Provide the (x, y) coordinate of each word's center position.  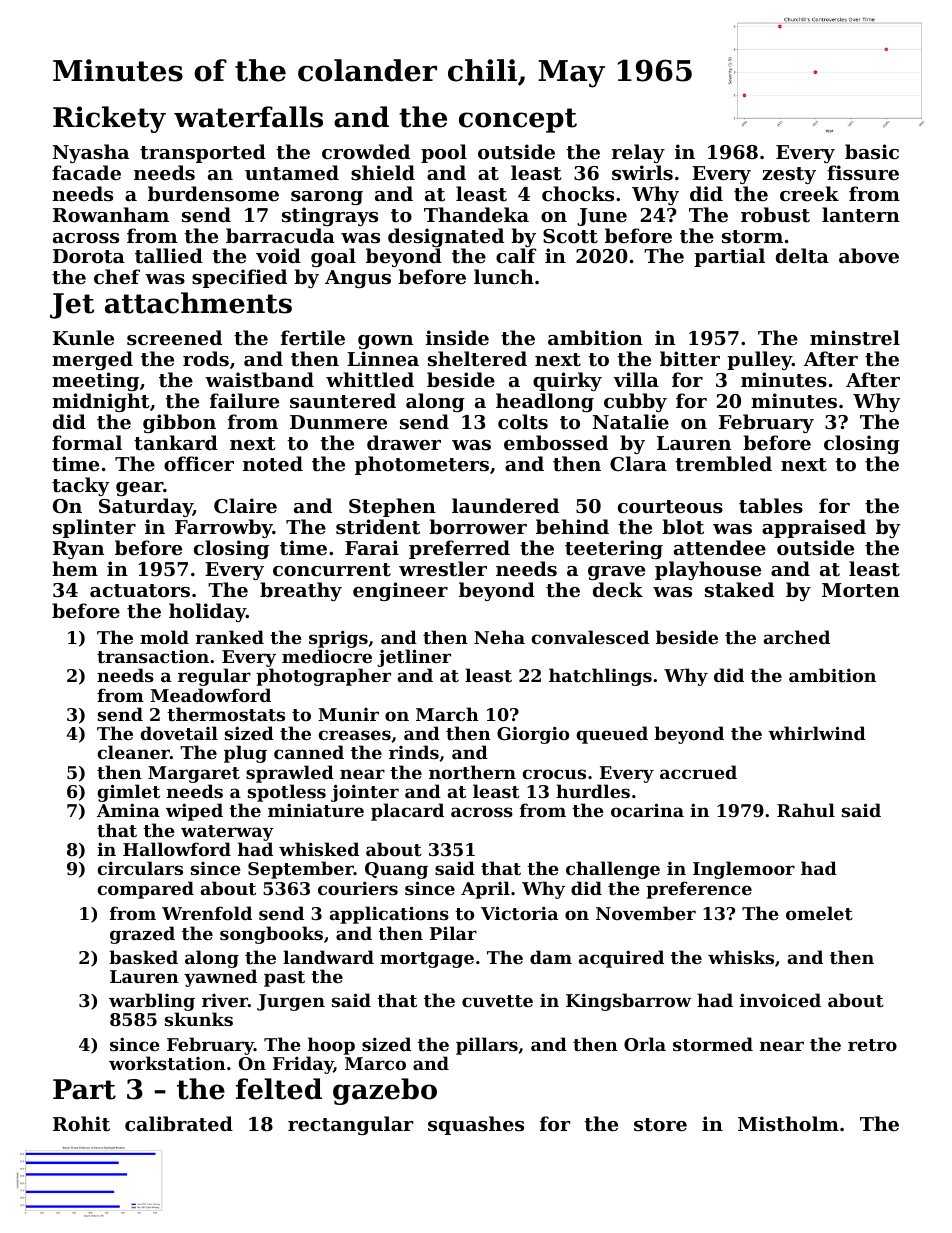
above (869, 255)
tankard (176, 443)
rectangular (350, 1125)
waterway (227, 833)
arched (797, 637)
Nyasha (91, 153)
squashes (476, 1125)
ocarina (647, 810)
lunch (504, 276)
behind (572, 526)
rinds (414, 752)
